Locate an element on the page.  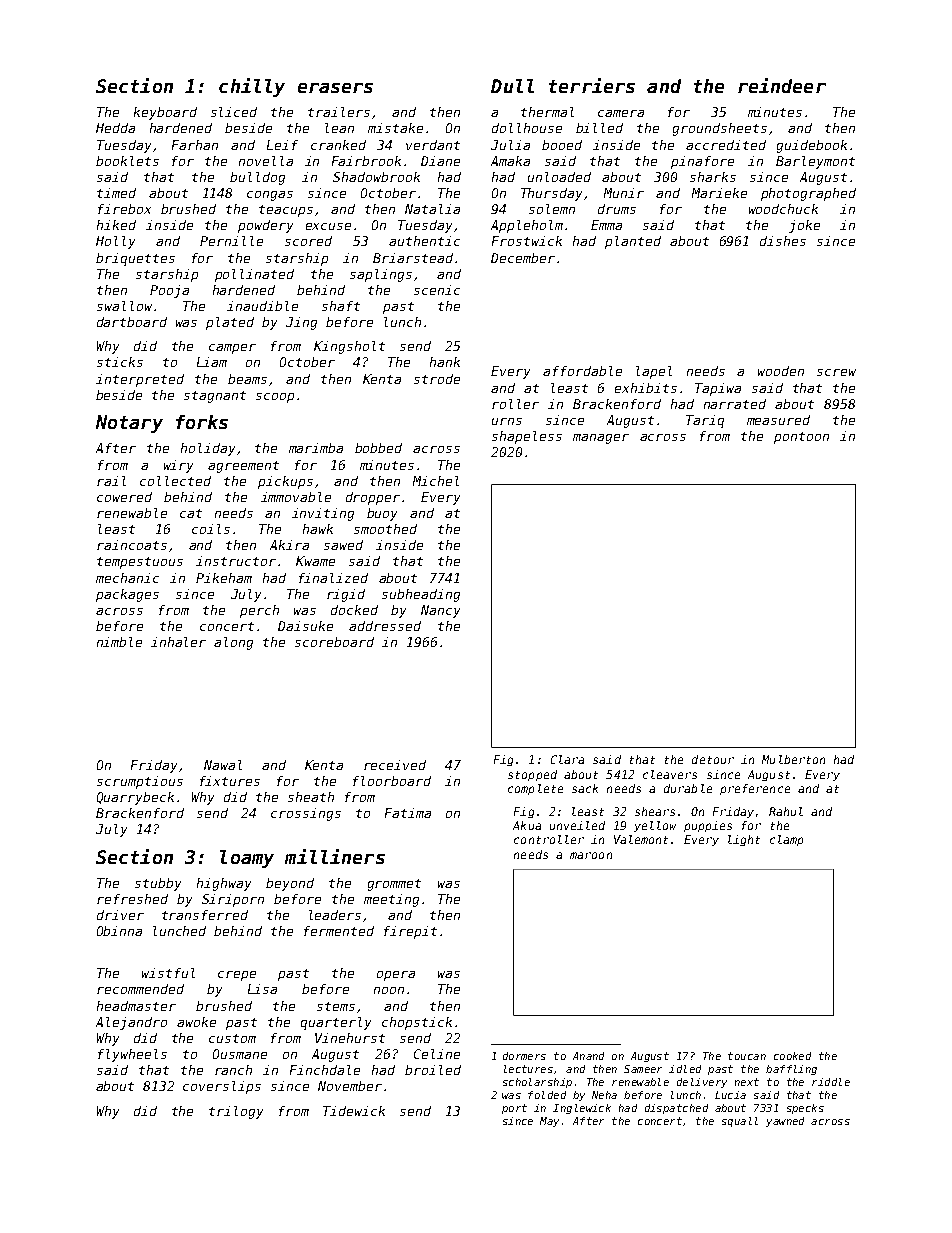
nimble is located at coordinates (119, 642).
